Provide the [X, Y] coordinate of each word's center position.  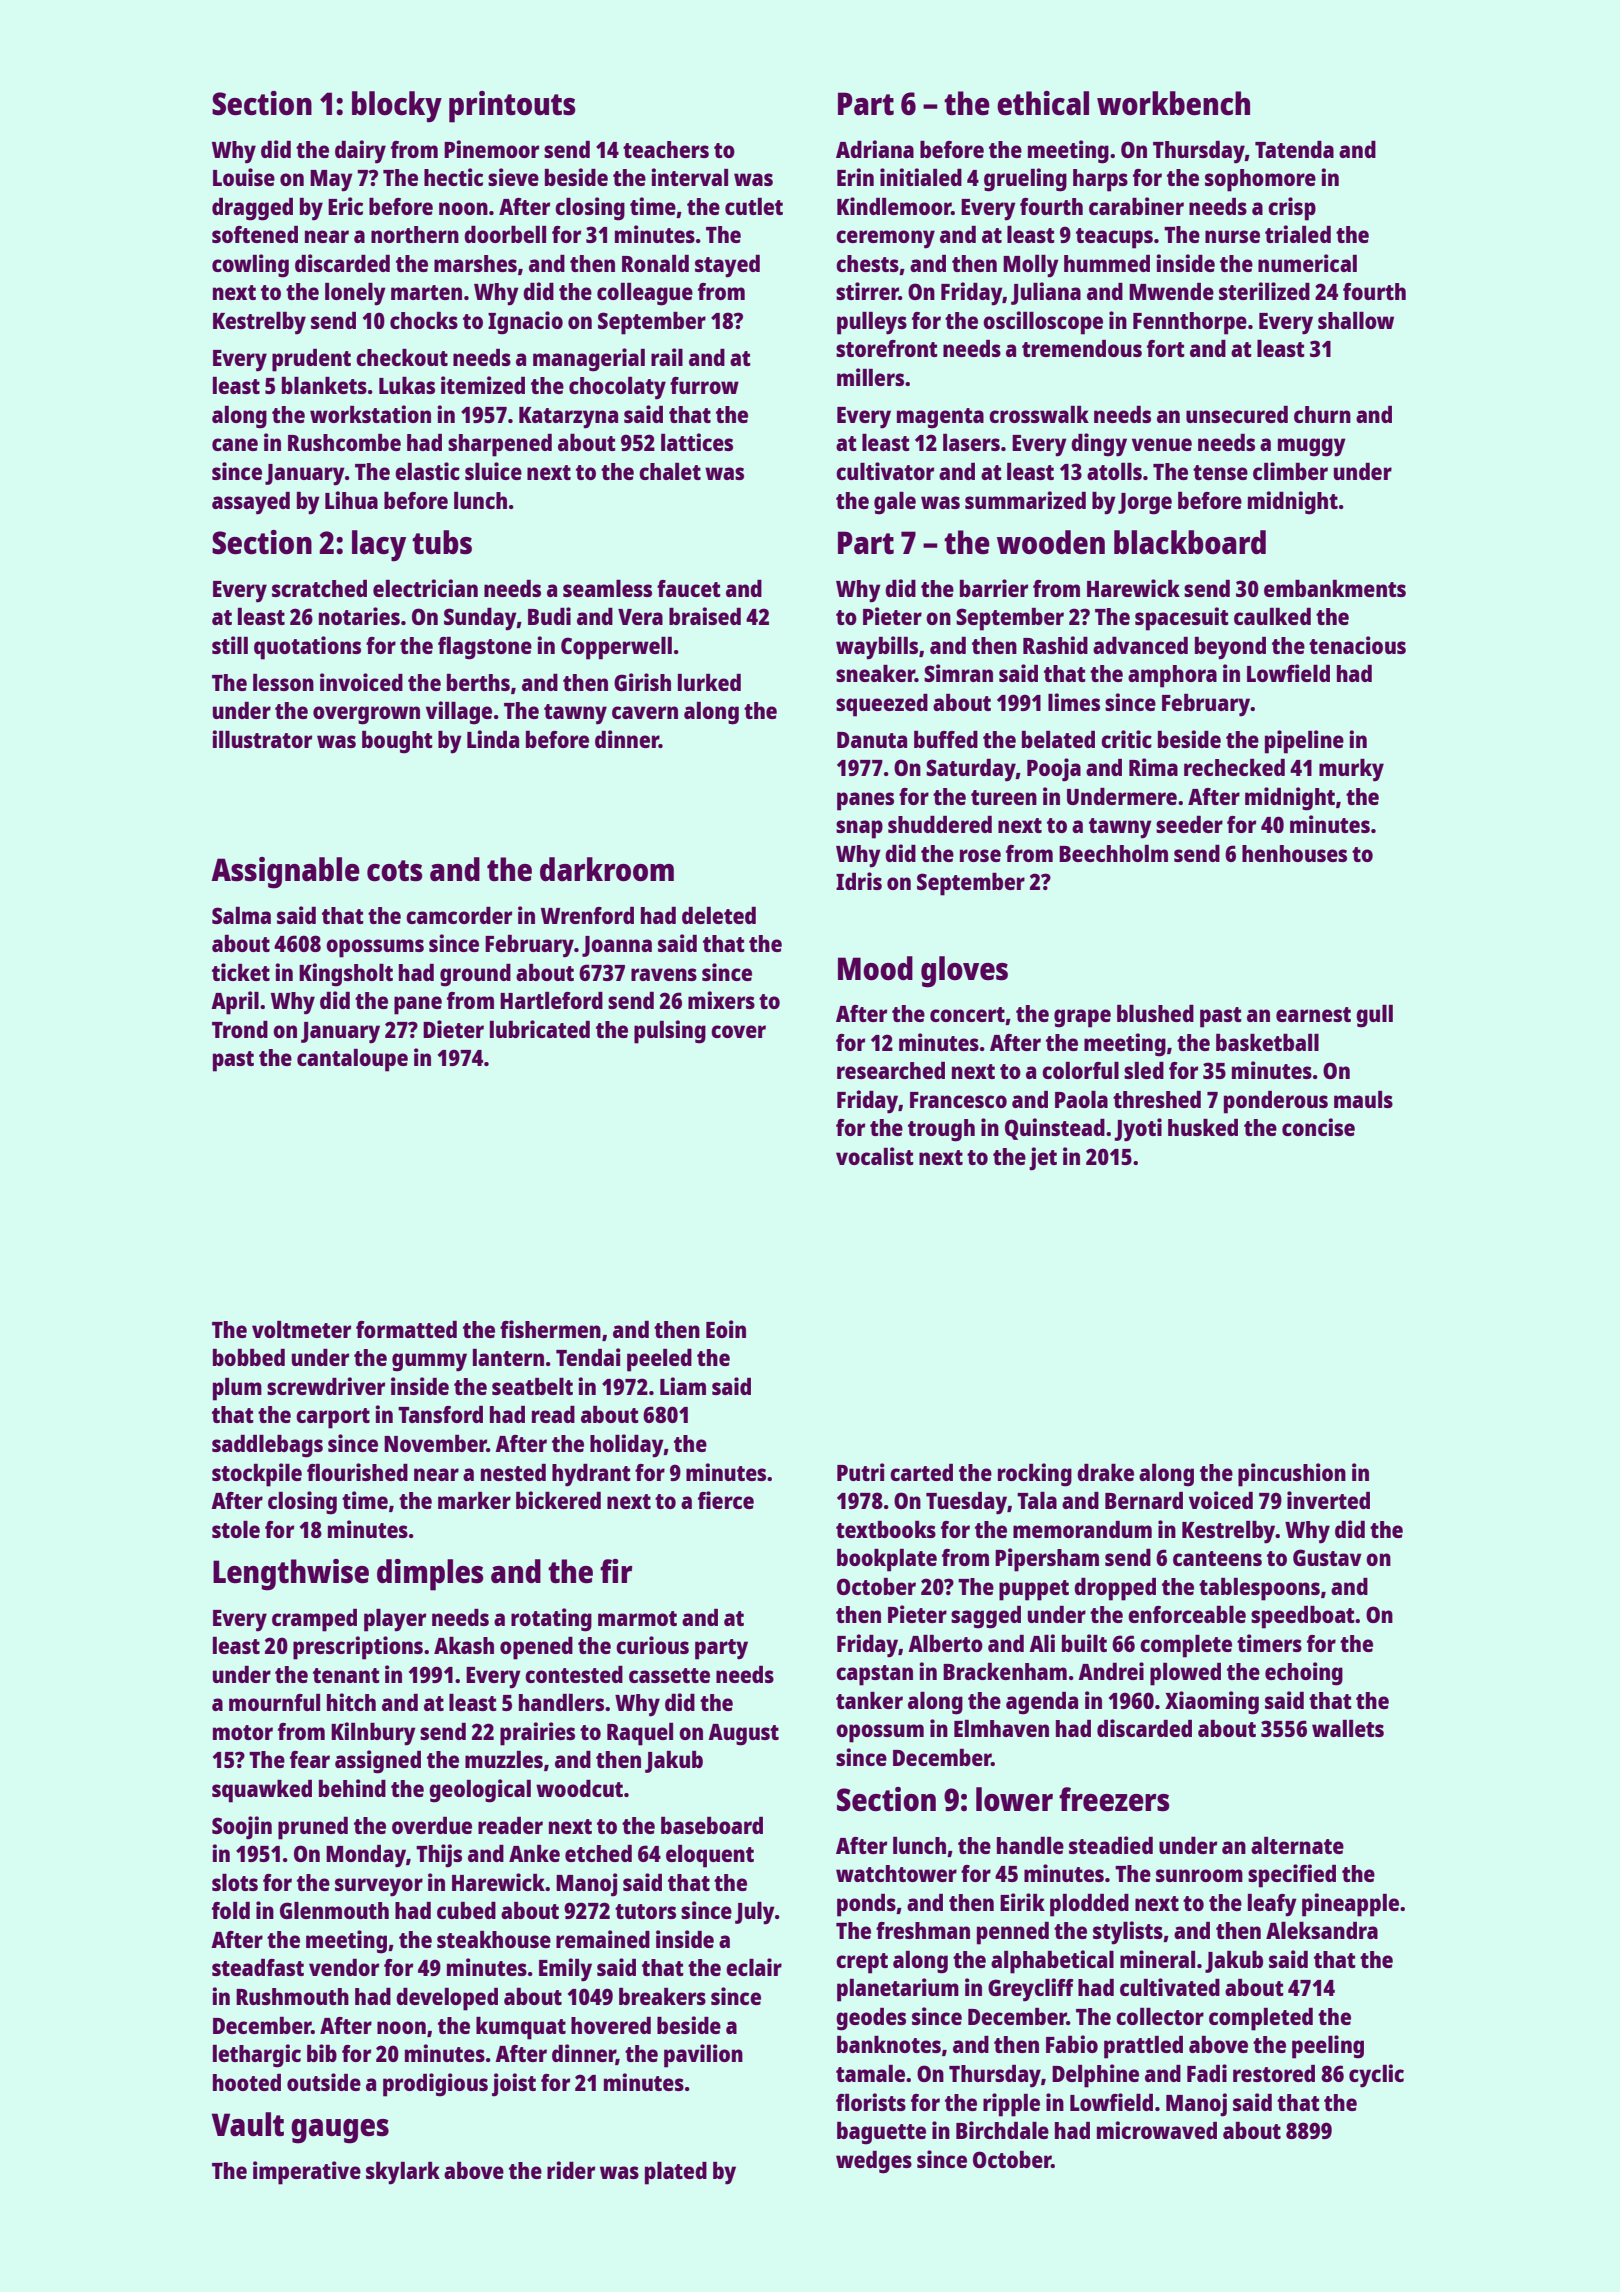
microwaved [1157, 2130]
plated [676, 2173]
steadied [1111, 1845]
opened [536, 1648]
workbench [1173, 103]
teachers [666, 149]
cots [395, 871]
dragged [252, 209]
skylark [403, 2173]
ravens [664, 974]
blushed [1155, 1013]
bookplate [887, 1560]
